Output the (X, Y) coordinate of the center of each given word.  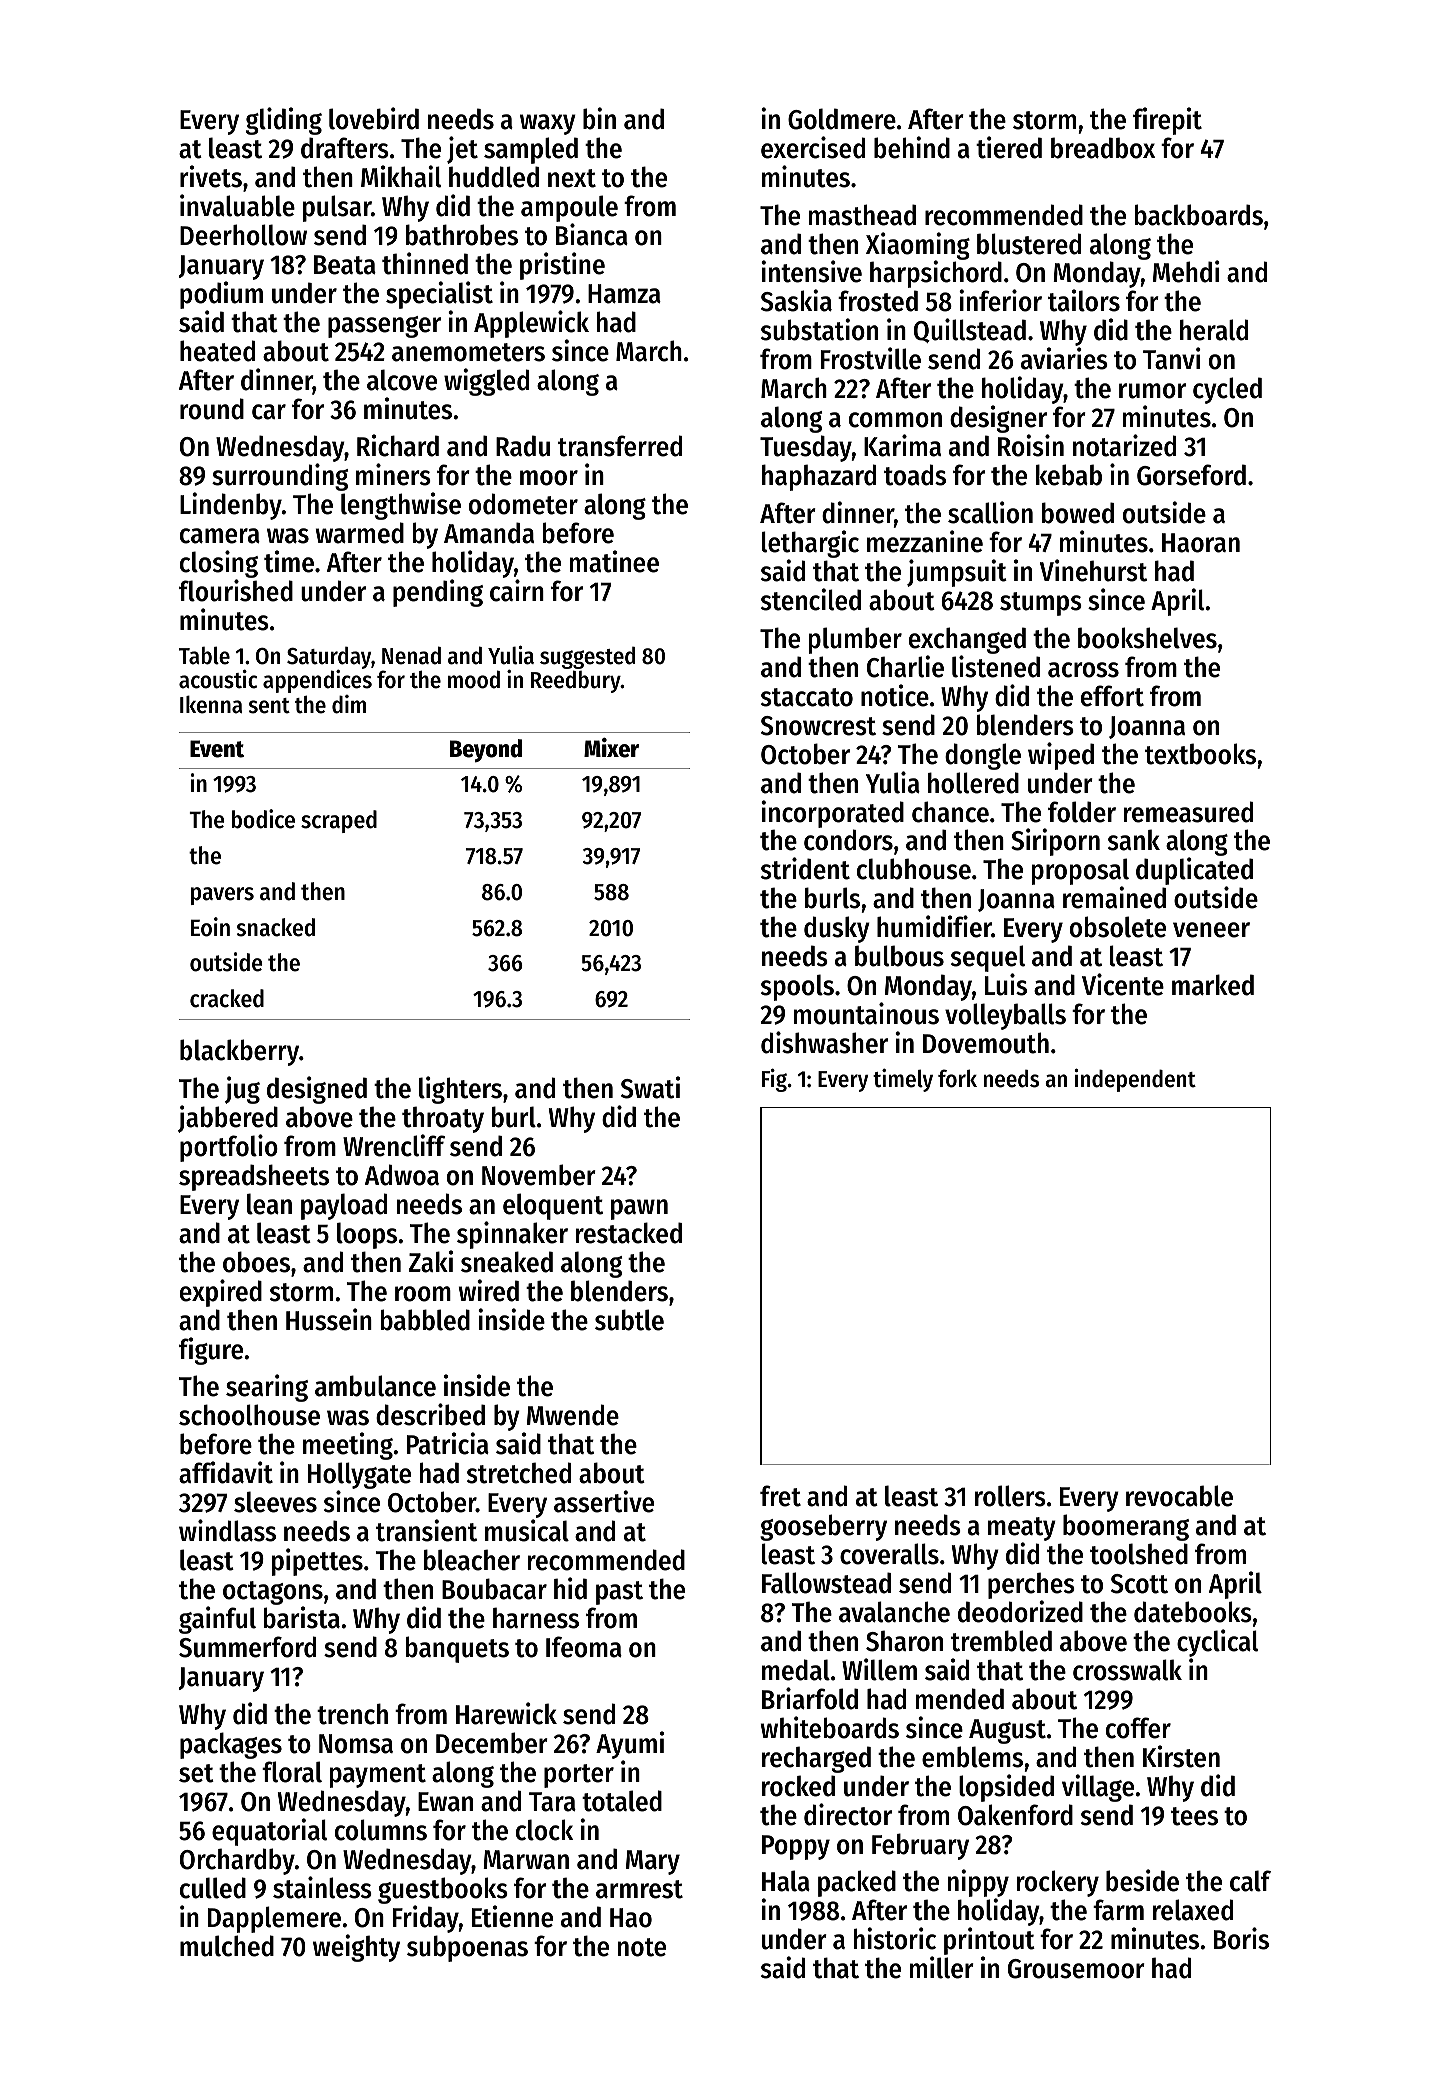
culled (213, 1888)
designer (999, 420)
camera (220, 536)
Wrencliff (394, 1145)
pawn (639, 1209)
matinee (614, 561)
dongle (983, 756)
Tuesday (806, 448)
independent (1135, 1080)
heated (217, 351)
